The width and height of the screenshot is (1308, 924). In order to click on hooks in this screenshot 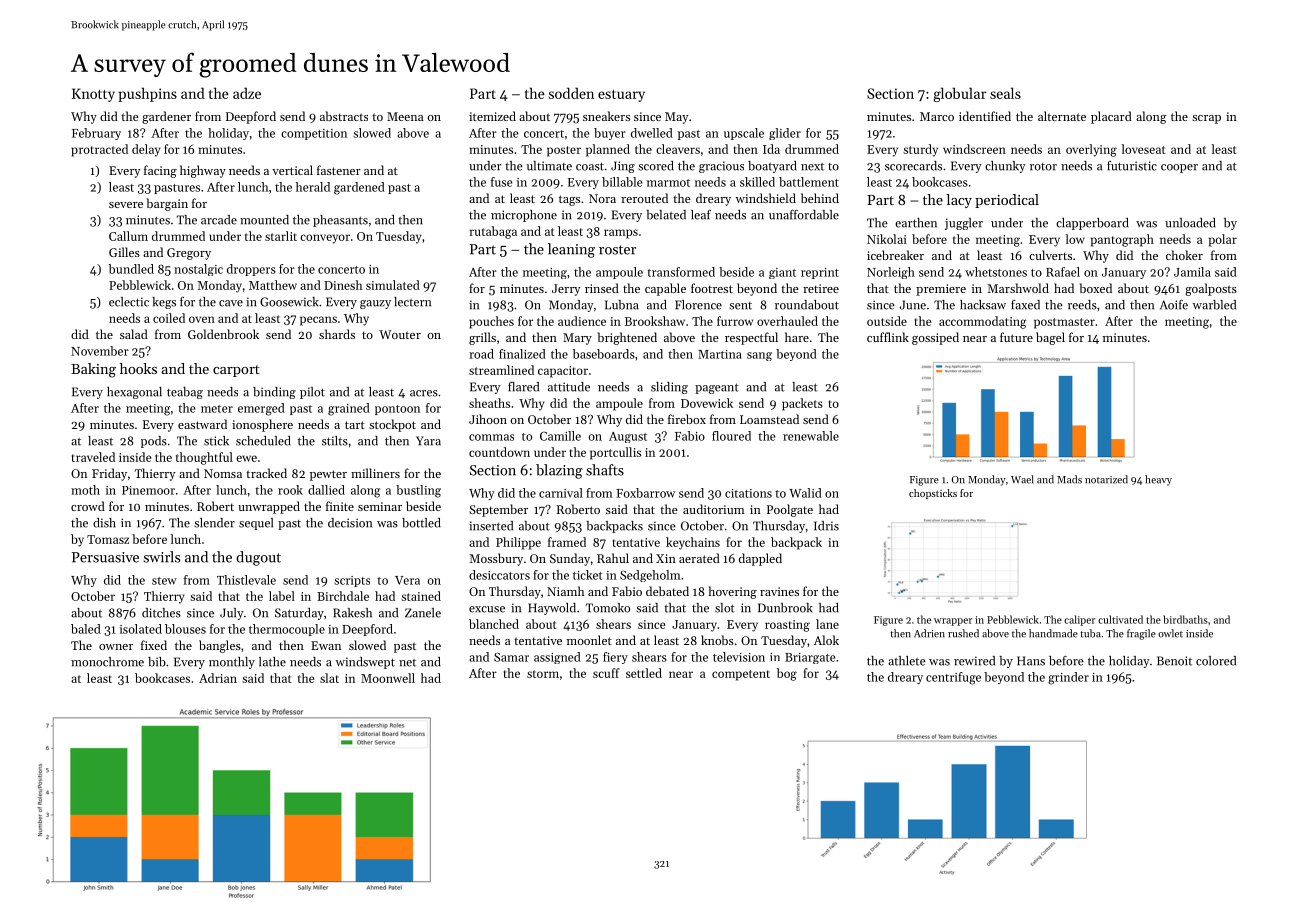, I will do `click(138, 368)`.
